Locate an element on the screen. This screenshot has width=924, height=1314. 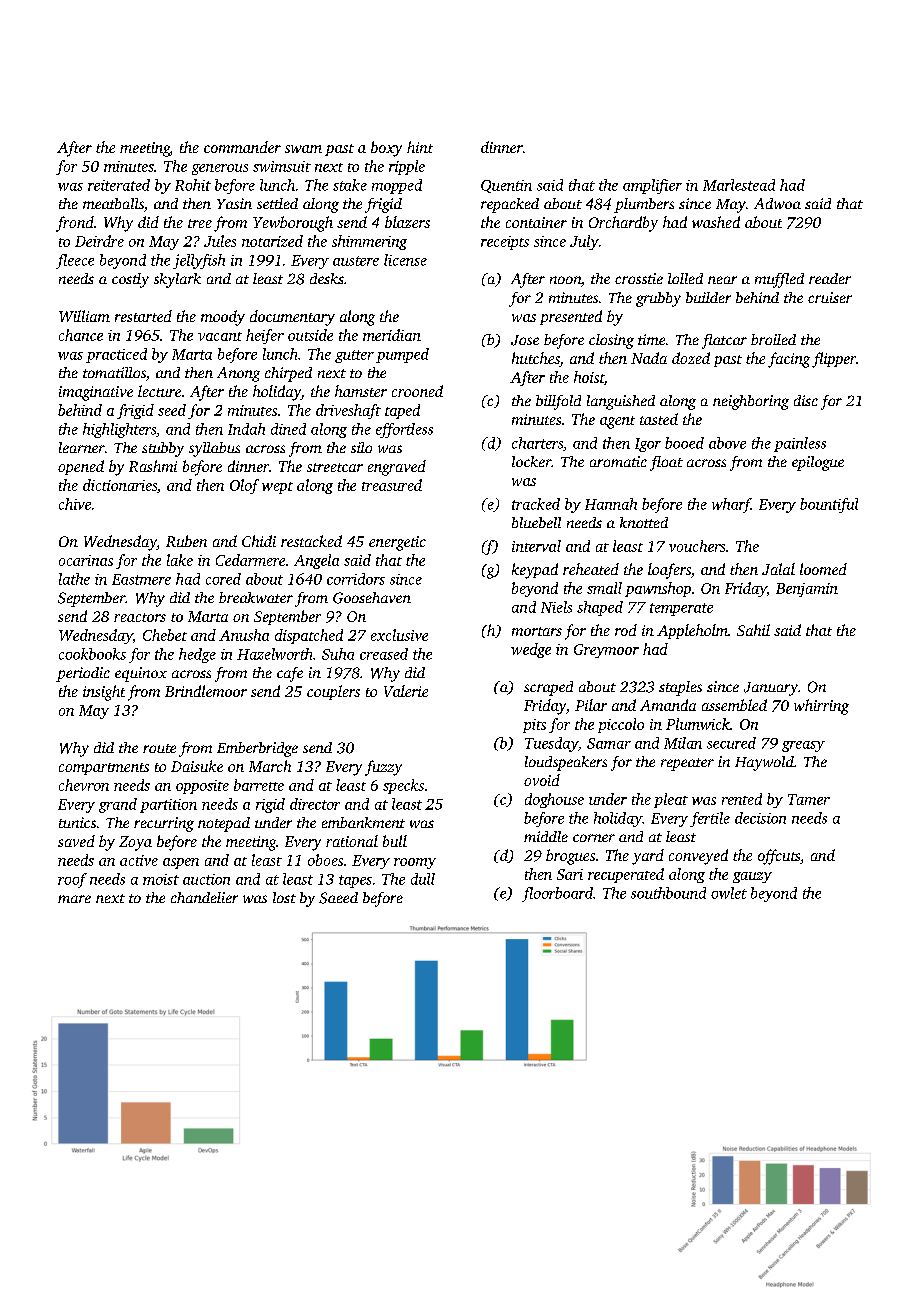
Marlestead is located at coordinates (739, 185).
